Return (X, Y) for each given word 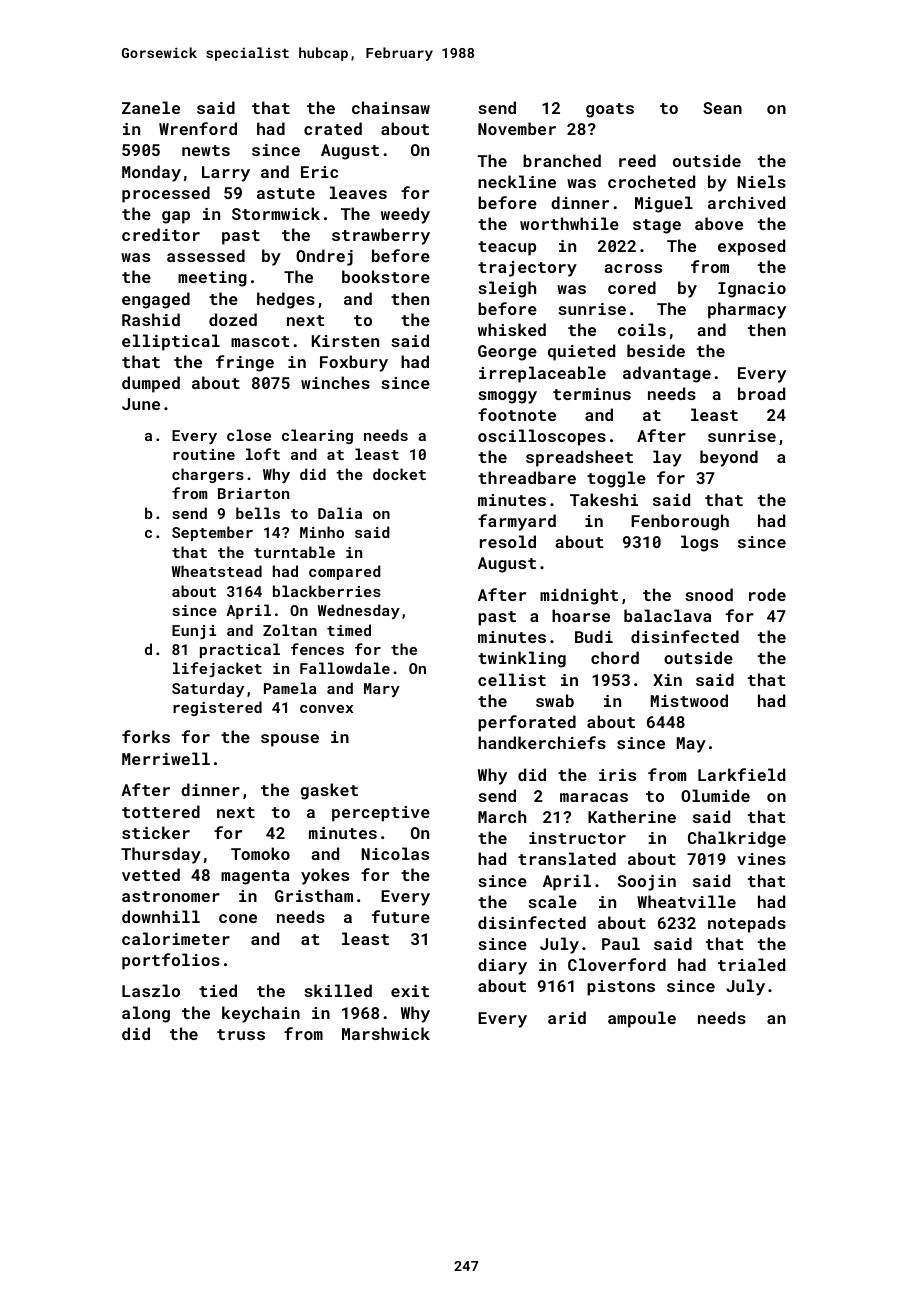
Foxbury (354, 363)
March (502, 816)
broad (761, 393)
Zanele (151, 107)
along (146, 1014)
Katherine (632, 816)
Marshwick (386, 1033)
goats (610, 110)
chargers (208, 475)
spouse (290, 740)
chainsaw (391, 107)
